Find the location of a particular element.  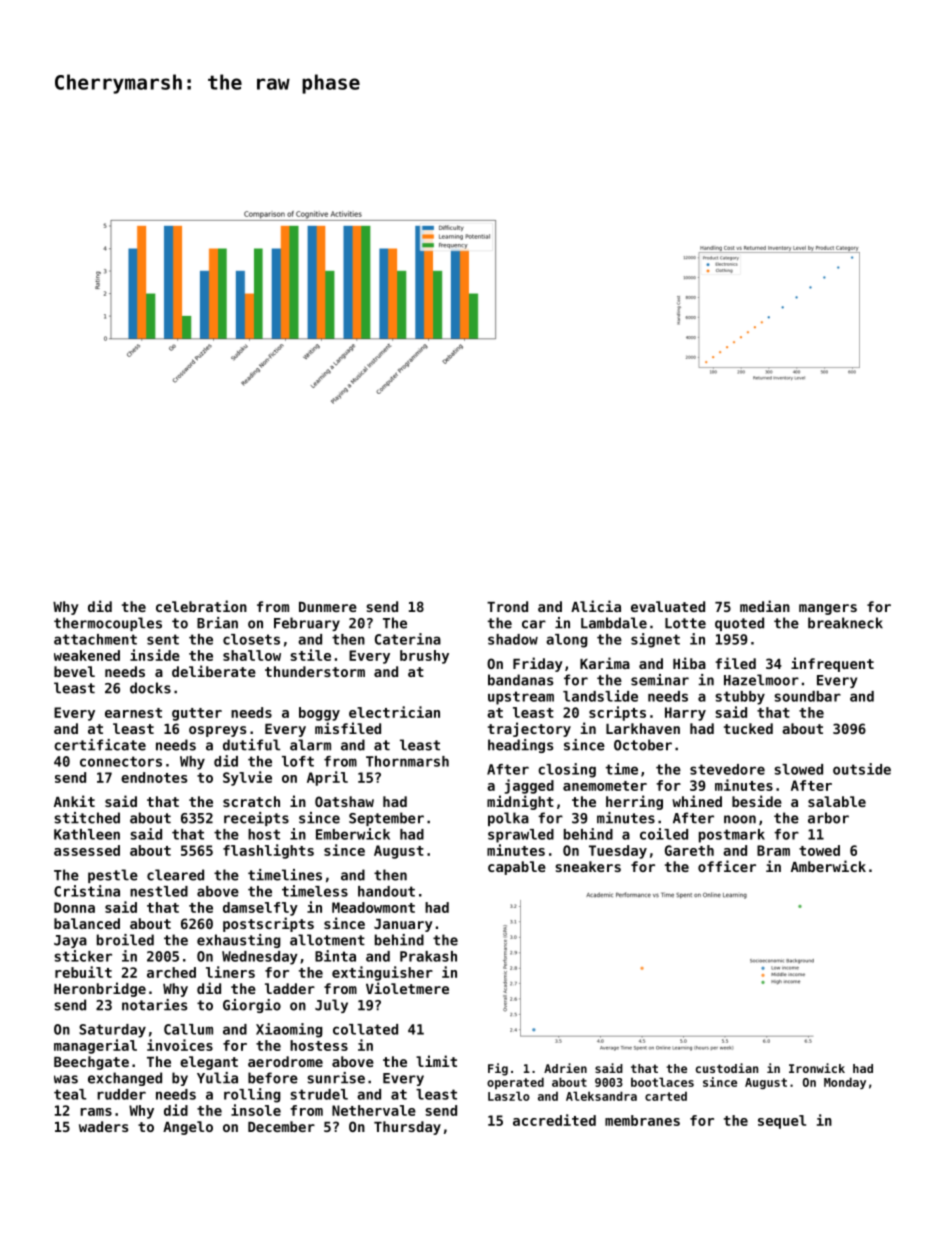

earnest is located at coordinates (133, 713).
